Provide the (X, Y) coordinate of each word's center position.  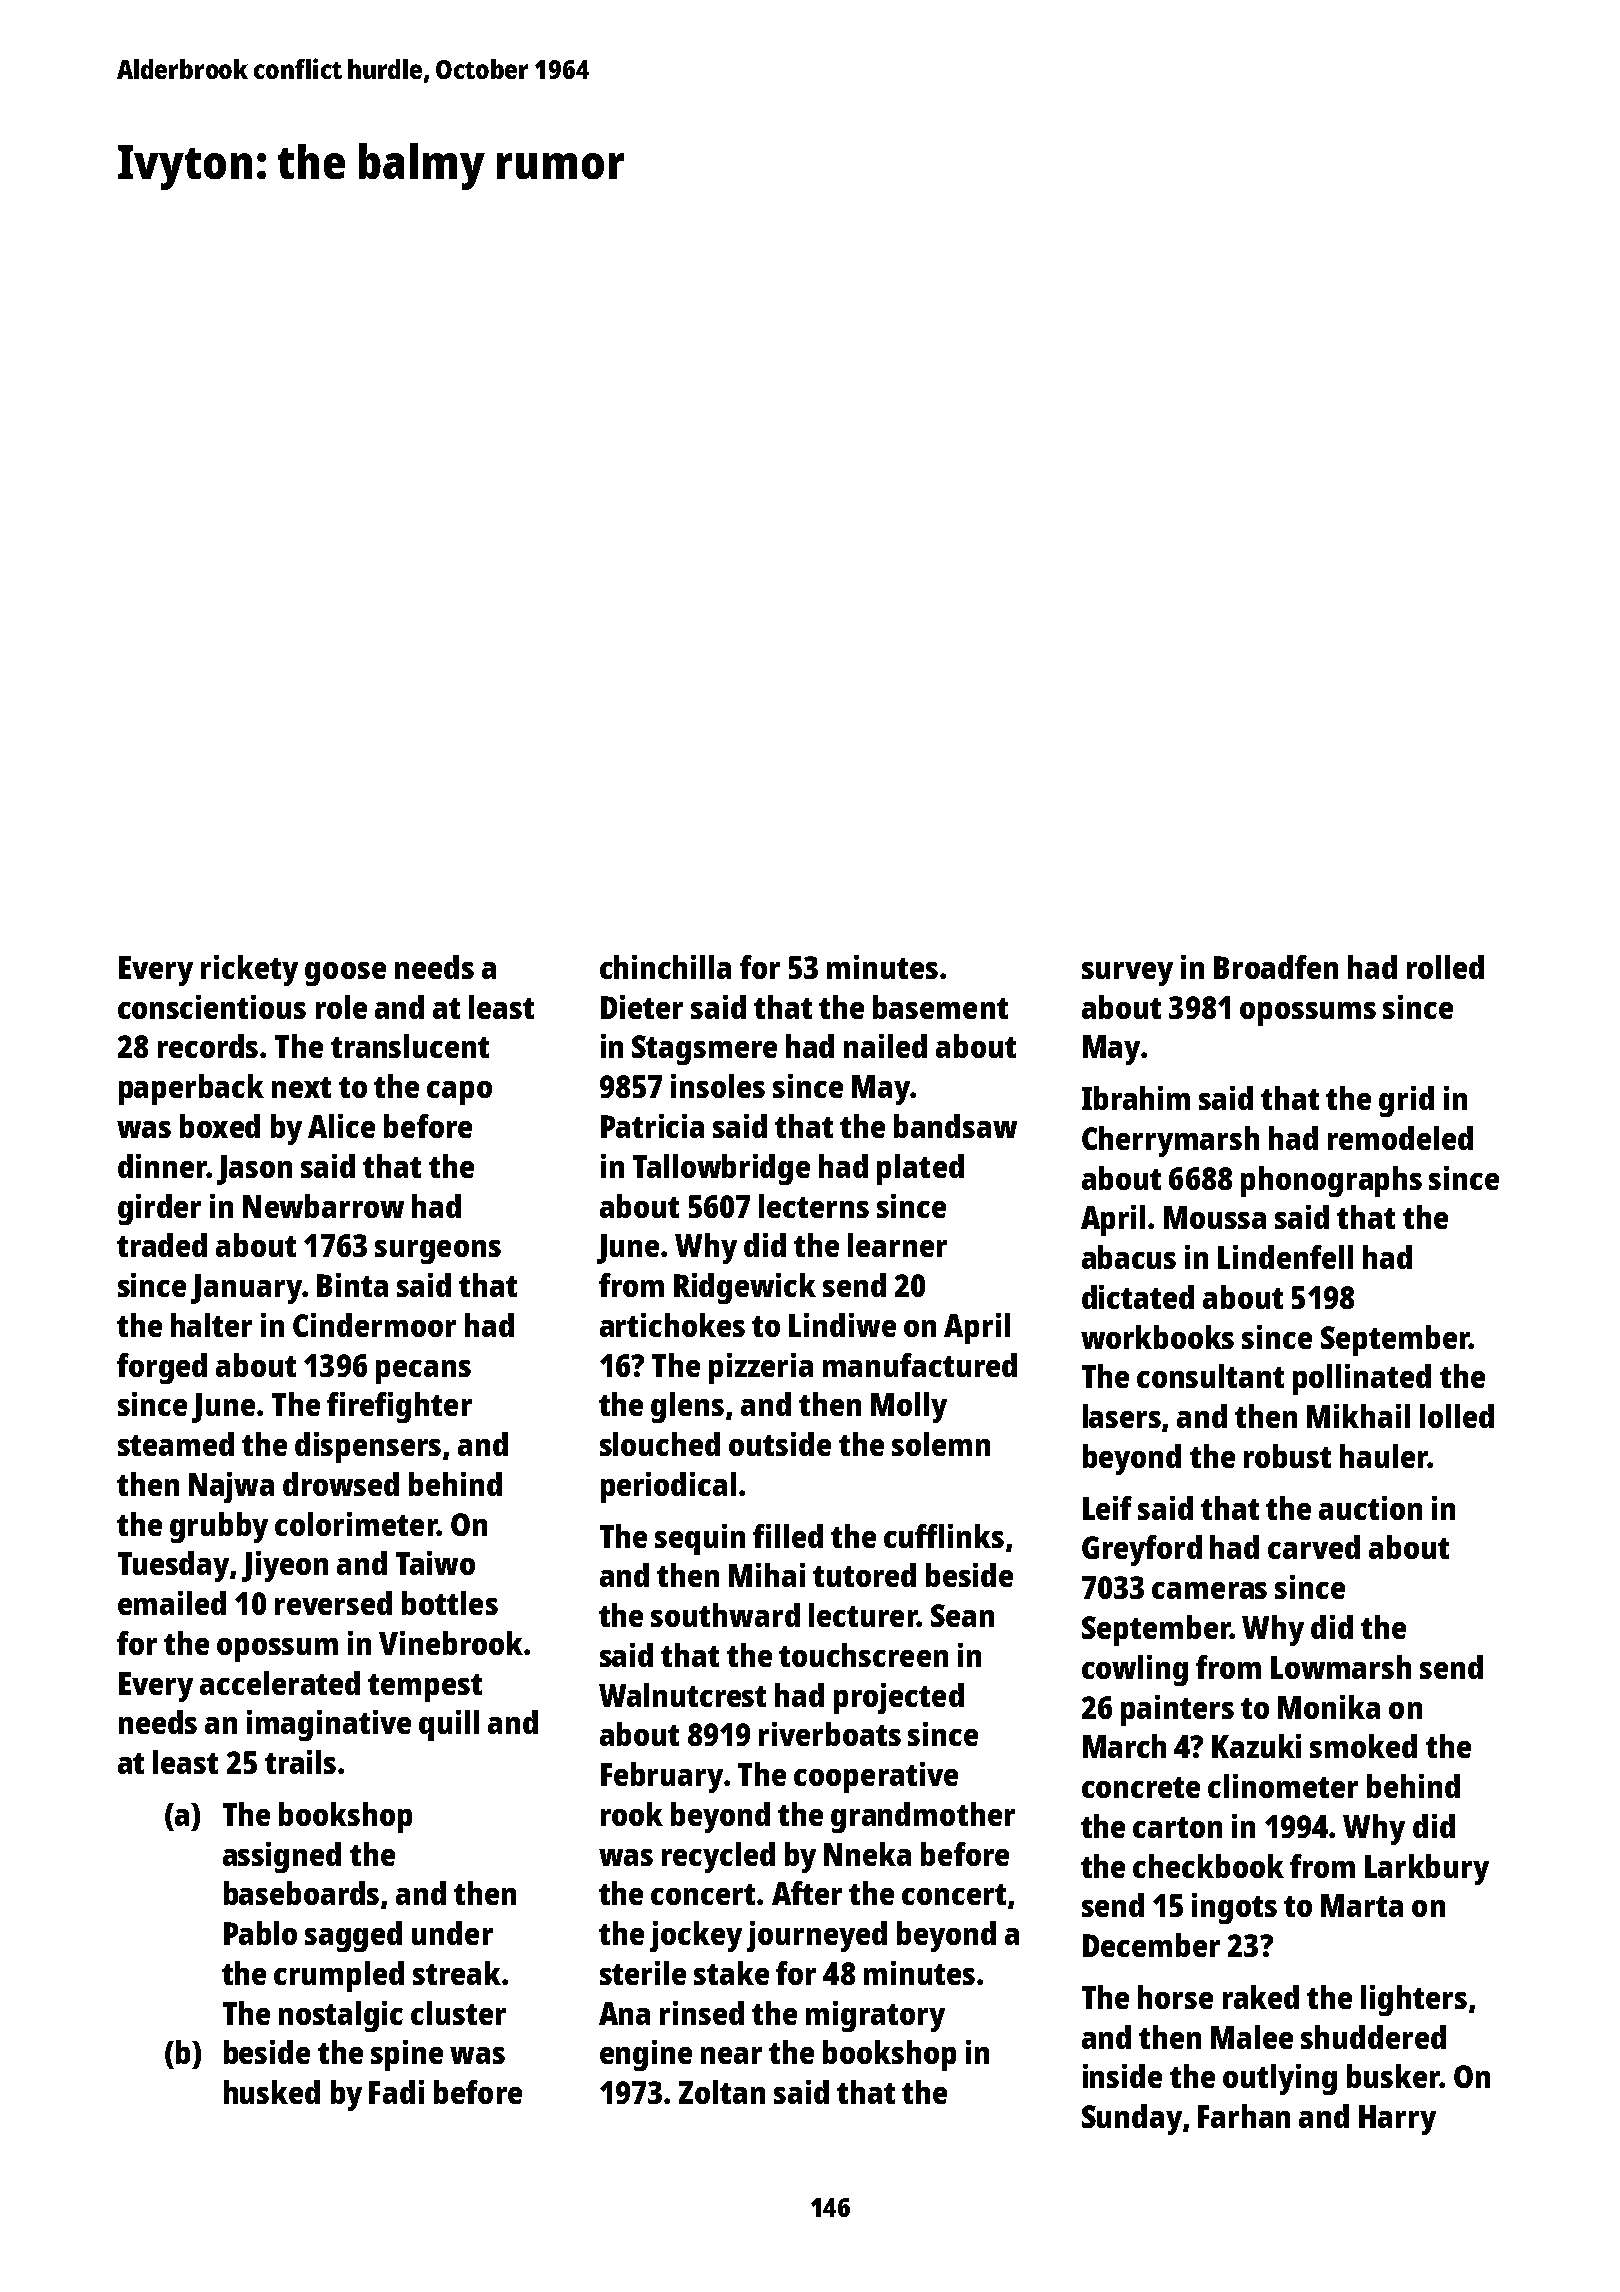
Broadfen (1276, 967)
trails (300, 1762)
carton (1177, 1827)
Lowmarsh (1341, 1667)
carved (1314, 1547)
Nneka (867, 1854)
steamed (176, 1444)
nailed (885, 1046)
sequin (700, 1539)
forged (162, 1368)
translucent (410, 1046)
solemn (941, 1444)
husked (272, 2092)
